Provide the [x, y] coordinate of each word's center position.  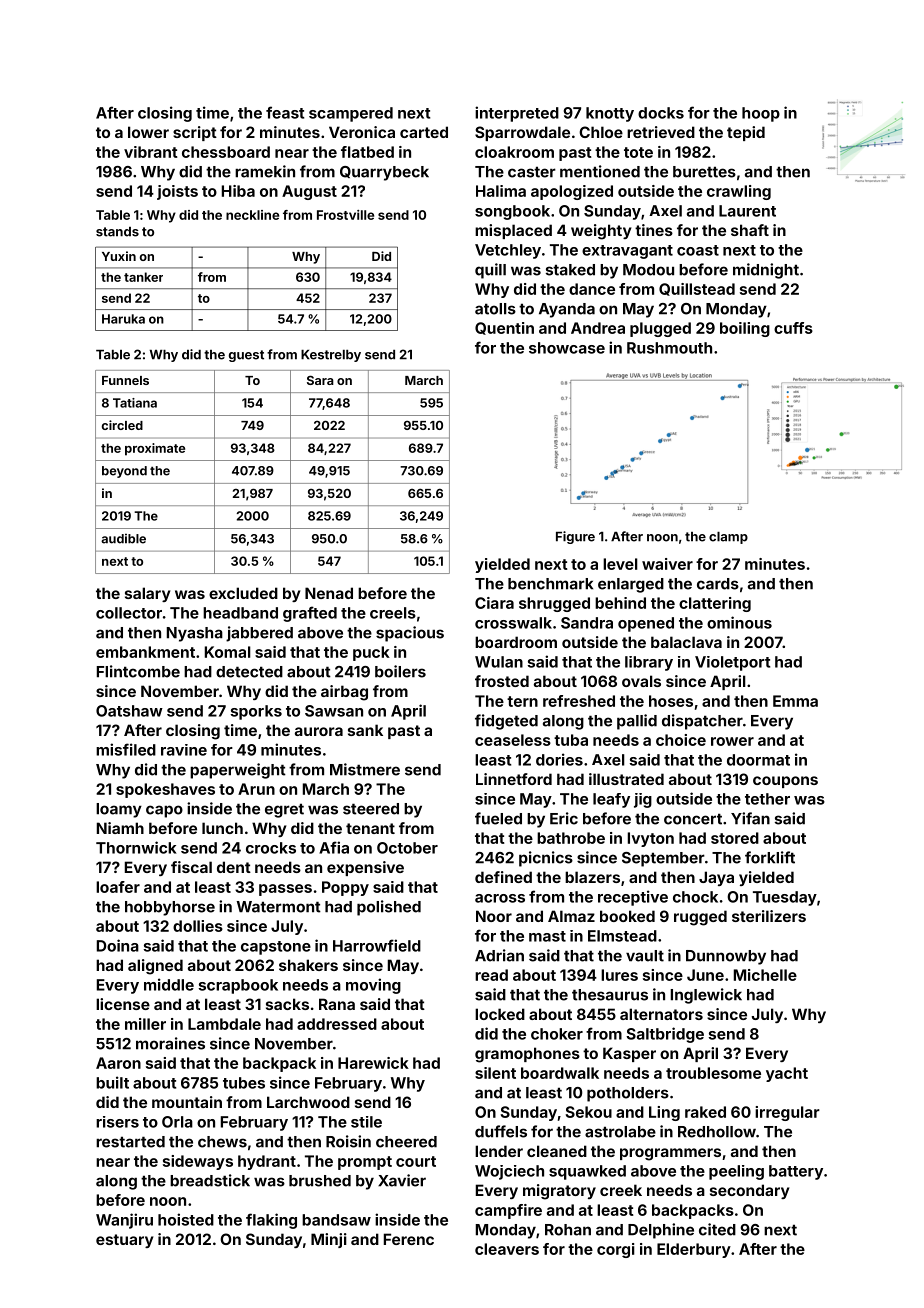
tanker [143, 277]
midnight [766, 271]
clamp [728, 538]
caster [532, 172]
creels [393, 613]
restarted [130, 1142]
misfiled [126, 749]
